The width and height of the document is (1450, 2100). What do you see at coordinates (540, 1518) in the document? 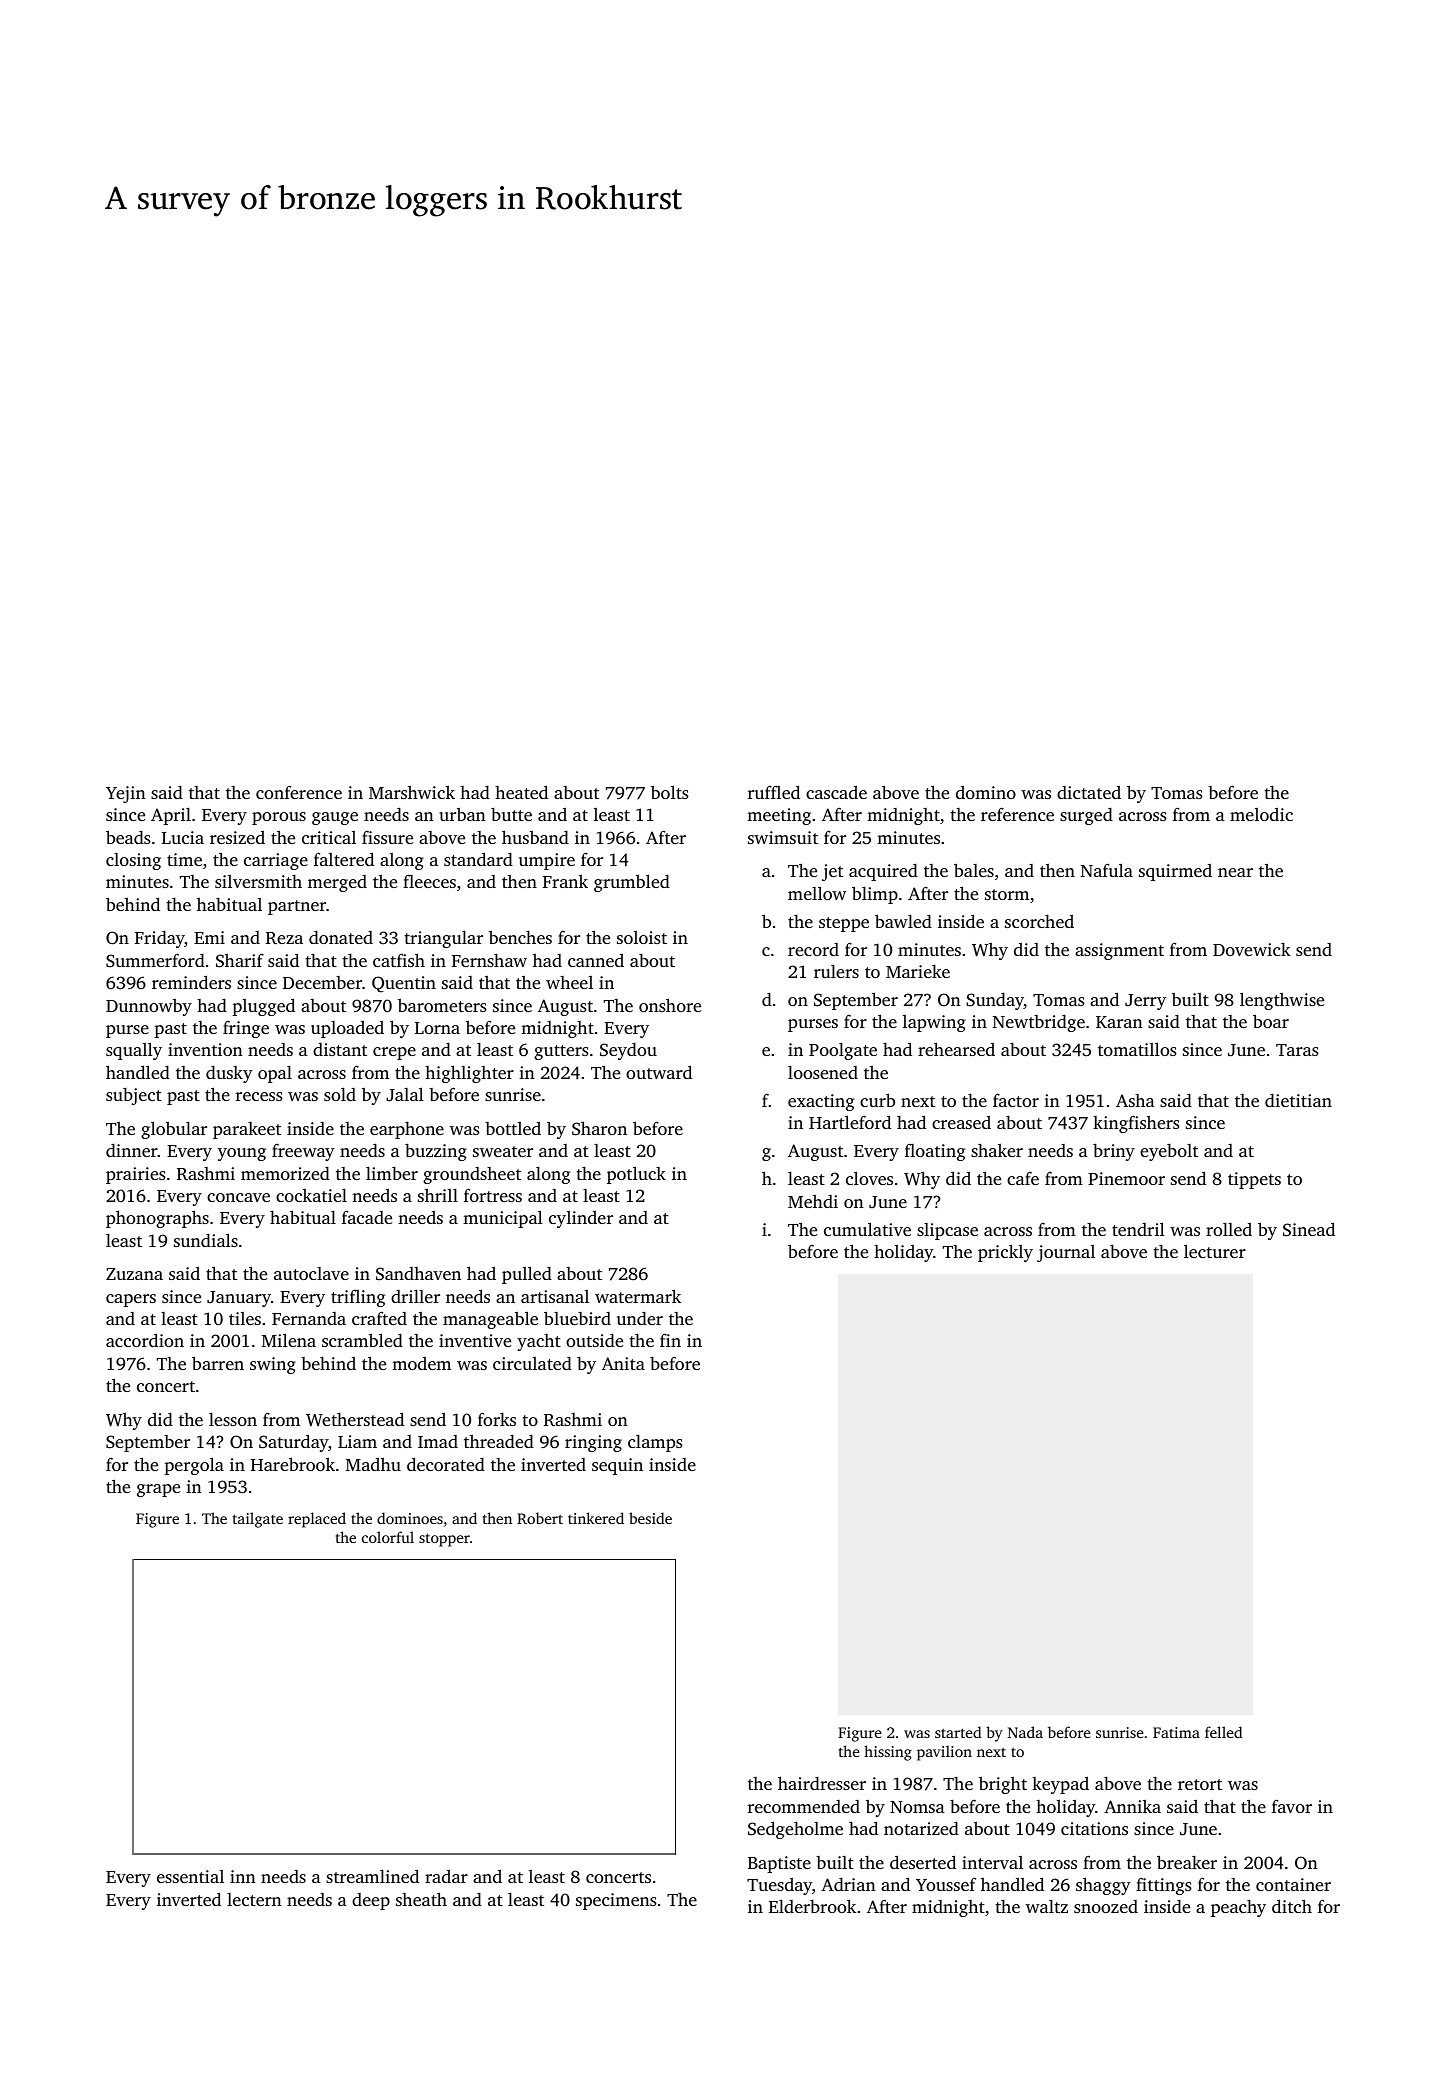
I see `Robert` at bounding box center [540, 1518].
